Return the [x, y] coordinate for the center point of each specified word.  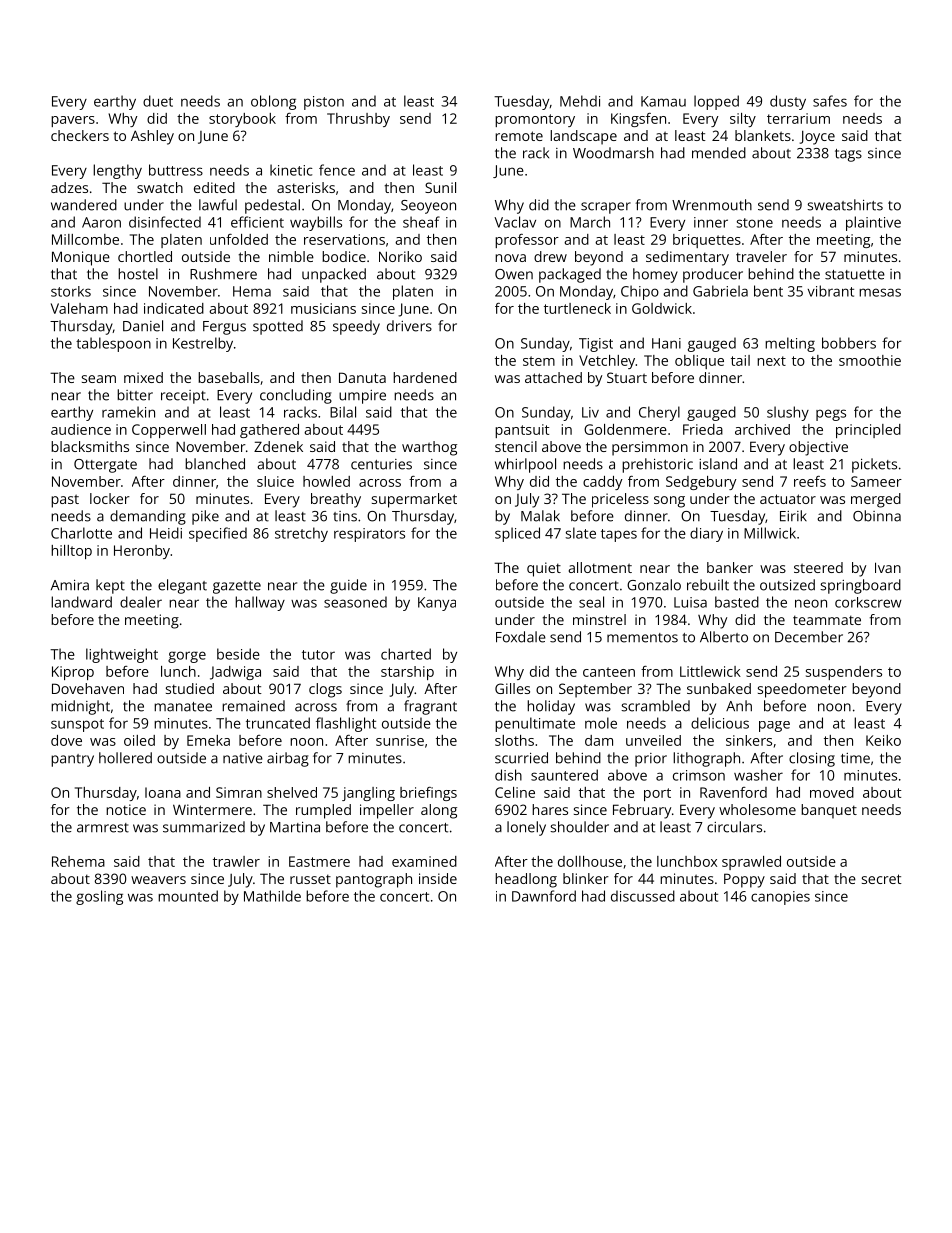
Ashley [152, 137]
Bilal [343, 412]
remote [519, 136]
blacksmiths [90, 446]
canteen [609, 672]
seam [99, 379]
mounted [188, 896]
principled [868, 431]
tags [848, 155]
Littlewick [710, 671]
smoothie [870, 360]
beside [238, 654]
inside [438, 878]
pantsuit [522, 431]
